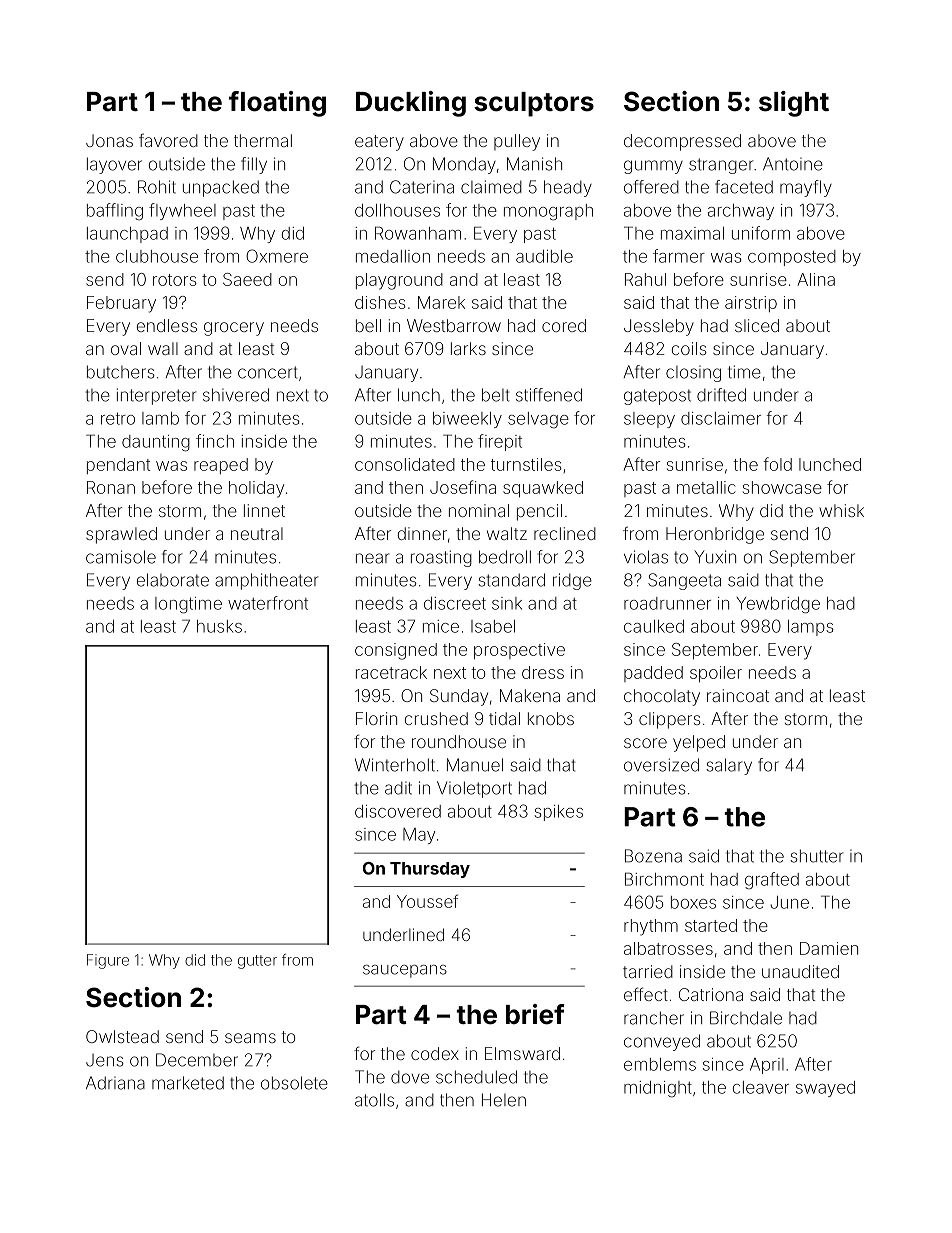  Describe the element at coordinates (654, 626) in the screenshot. I see `caulked` at that location.
